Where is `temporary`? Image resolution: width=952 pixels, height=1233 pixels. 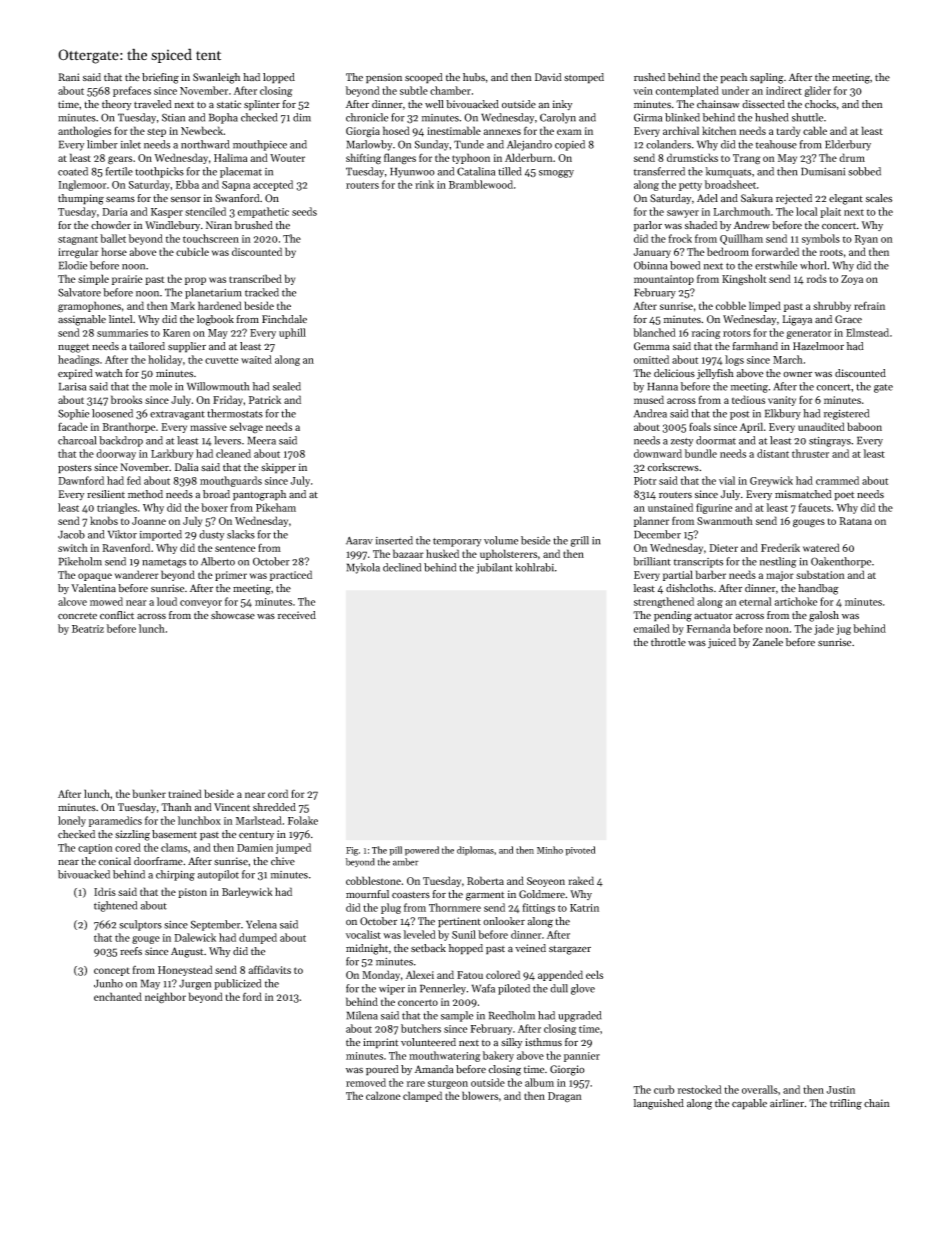 temporary is located at coordinates (457, 542).
